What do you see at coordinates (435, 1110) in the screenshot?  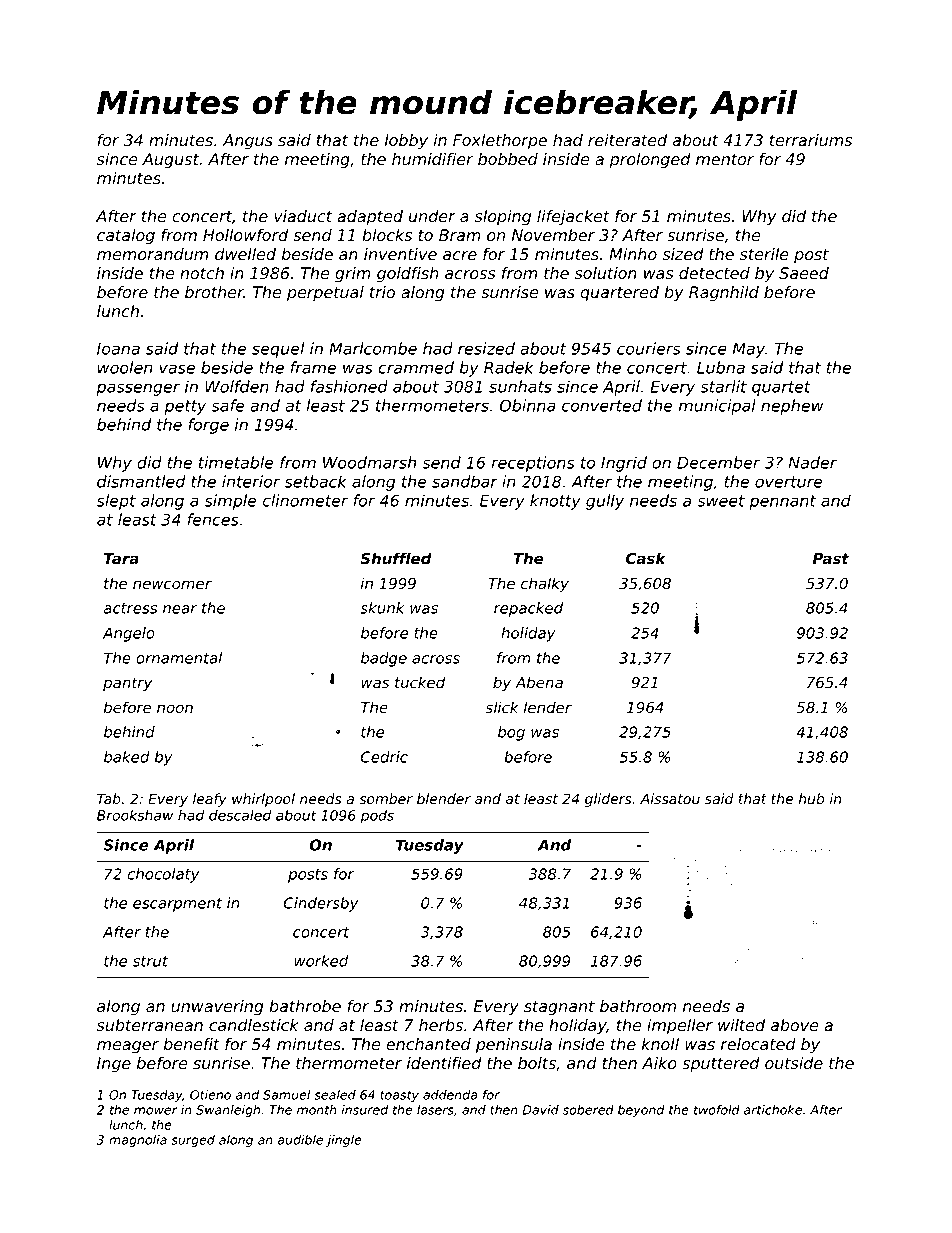 I see `lasers` at bounding box center [435, 1110].
